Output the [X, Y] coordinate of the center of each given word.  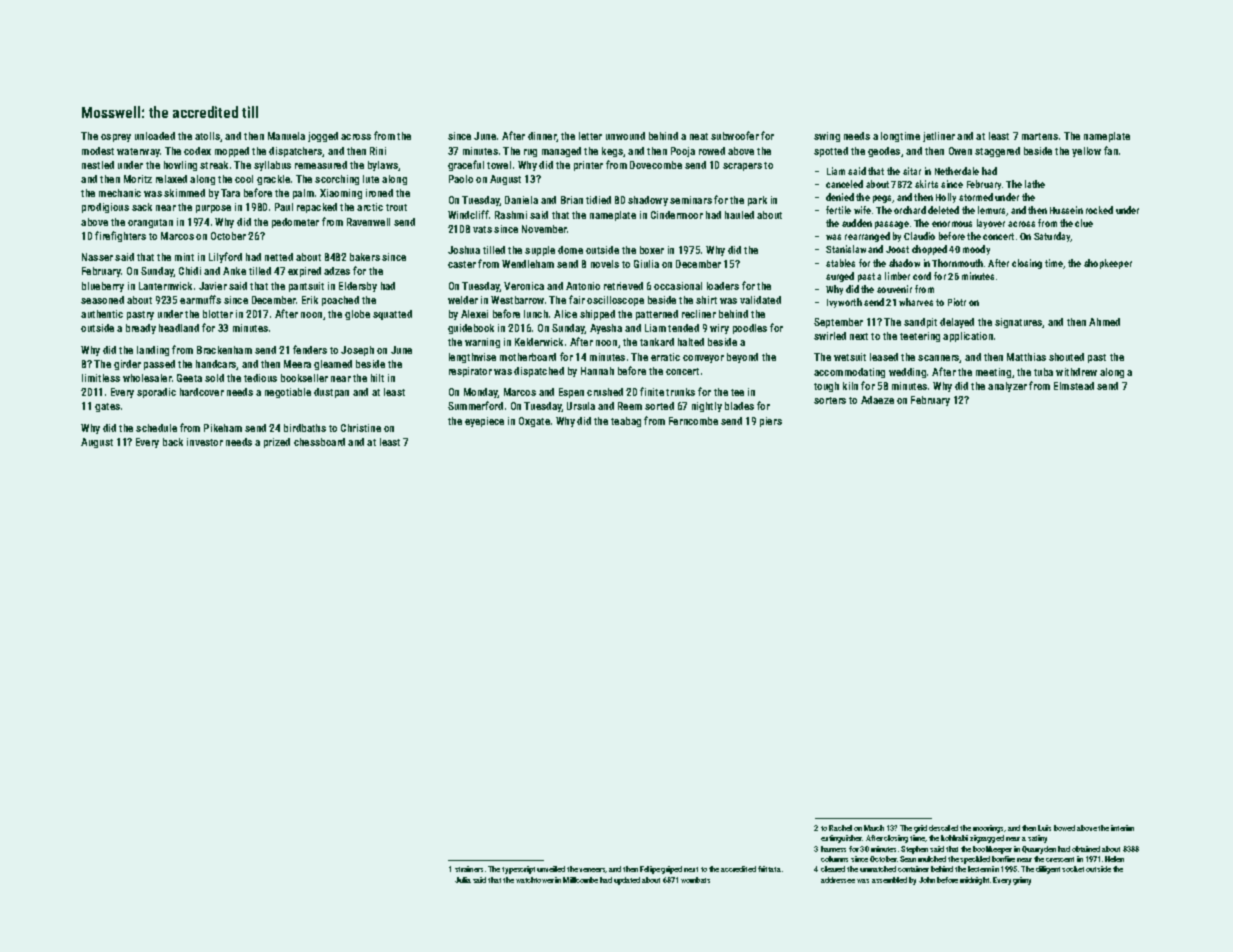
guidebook [471, 329]
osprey [116, 138]
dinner [542, 136]
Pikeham [223, 428]
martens [1040, 136]
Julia [463, 880]
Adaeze [877, 400]
